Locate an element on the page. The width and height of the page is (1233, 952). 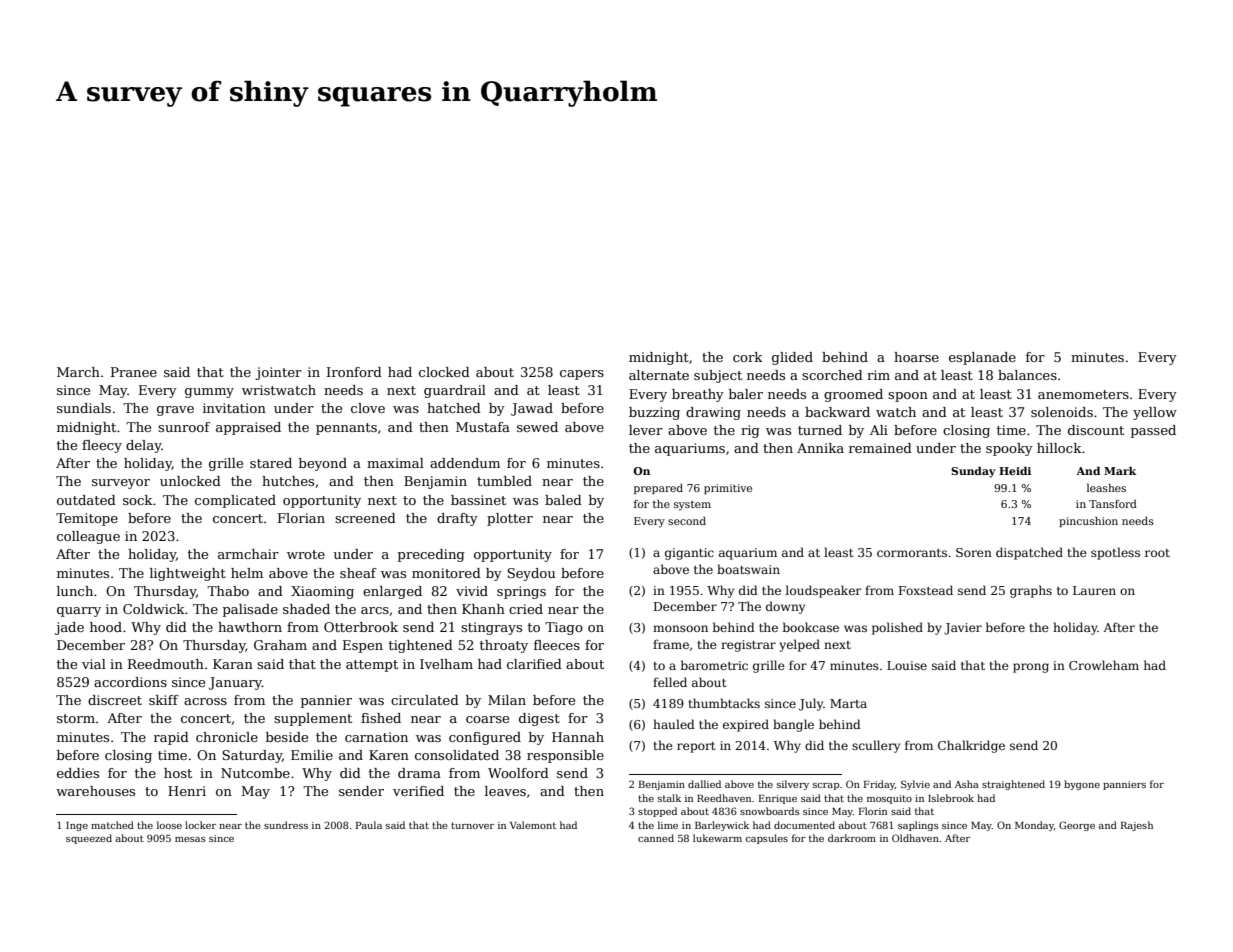
esplanade is located at coordinates (982, 358).
